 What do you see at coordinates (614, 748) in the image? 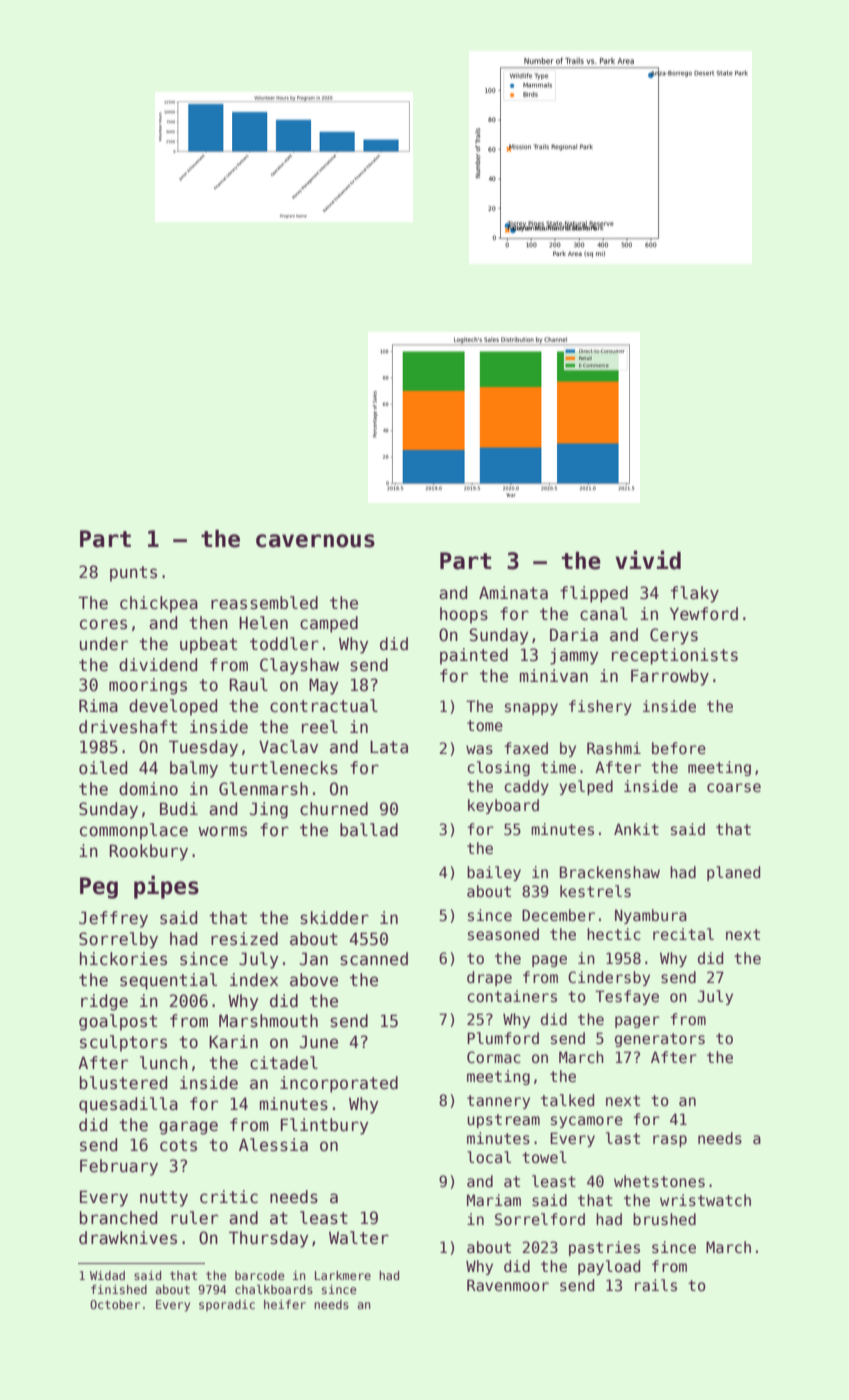
I see `Rashmi` at bounding box center [614, 748].
